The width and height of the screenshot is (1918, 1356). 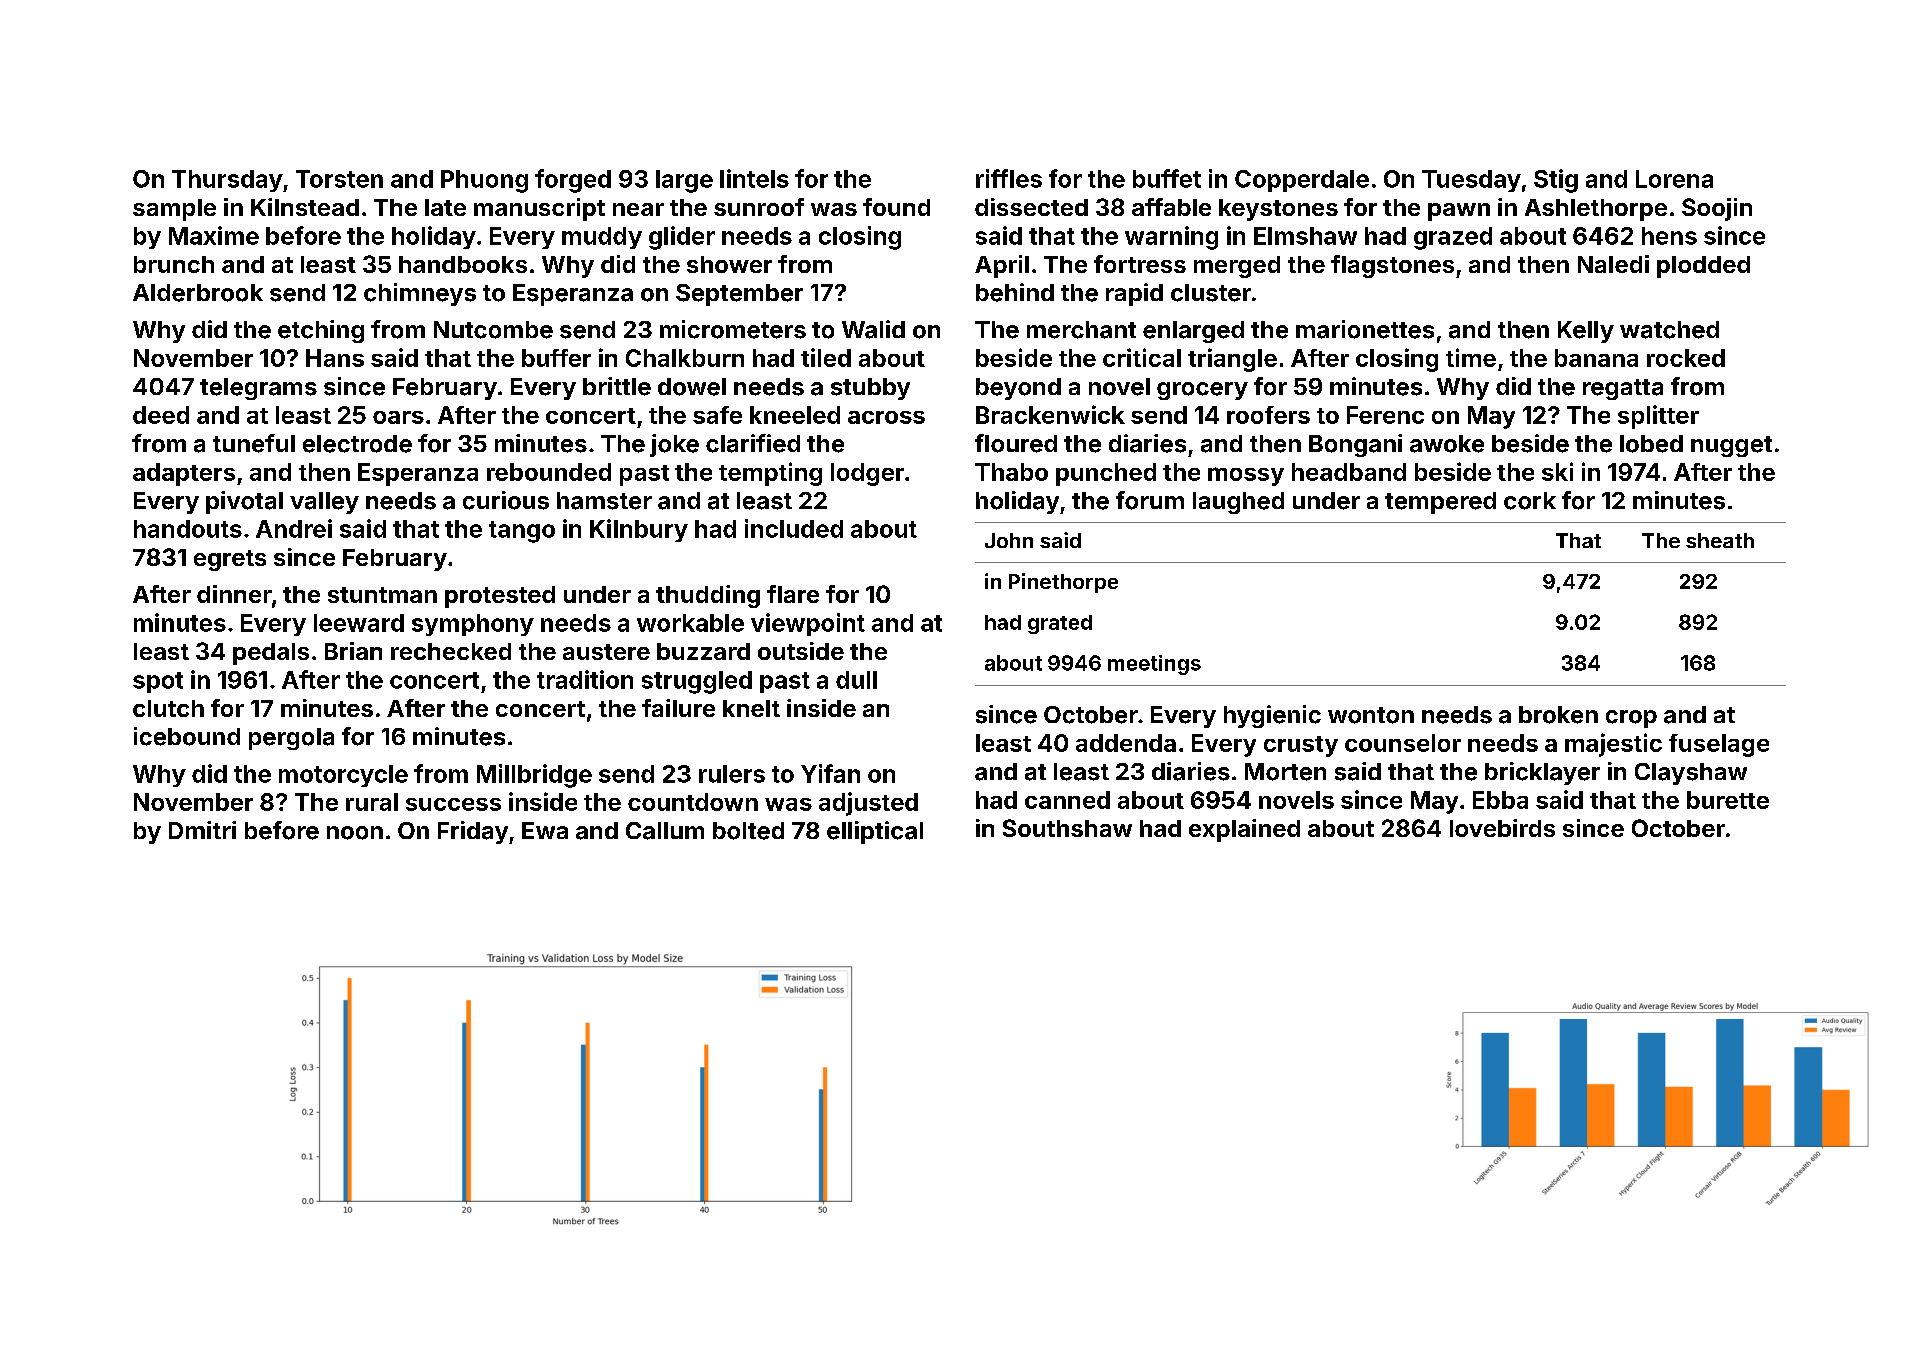 What do you see at coordinates (1674, 179) in the screenshot?
I see `Lorena` at bounding box center [1674, 179].
